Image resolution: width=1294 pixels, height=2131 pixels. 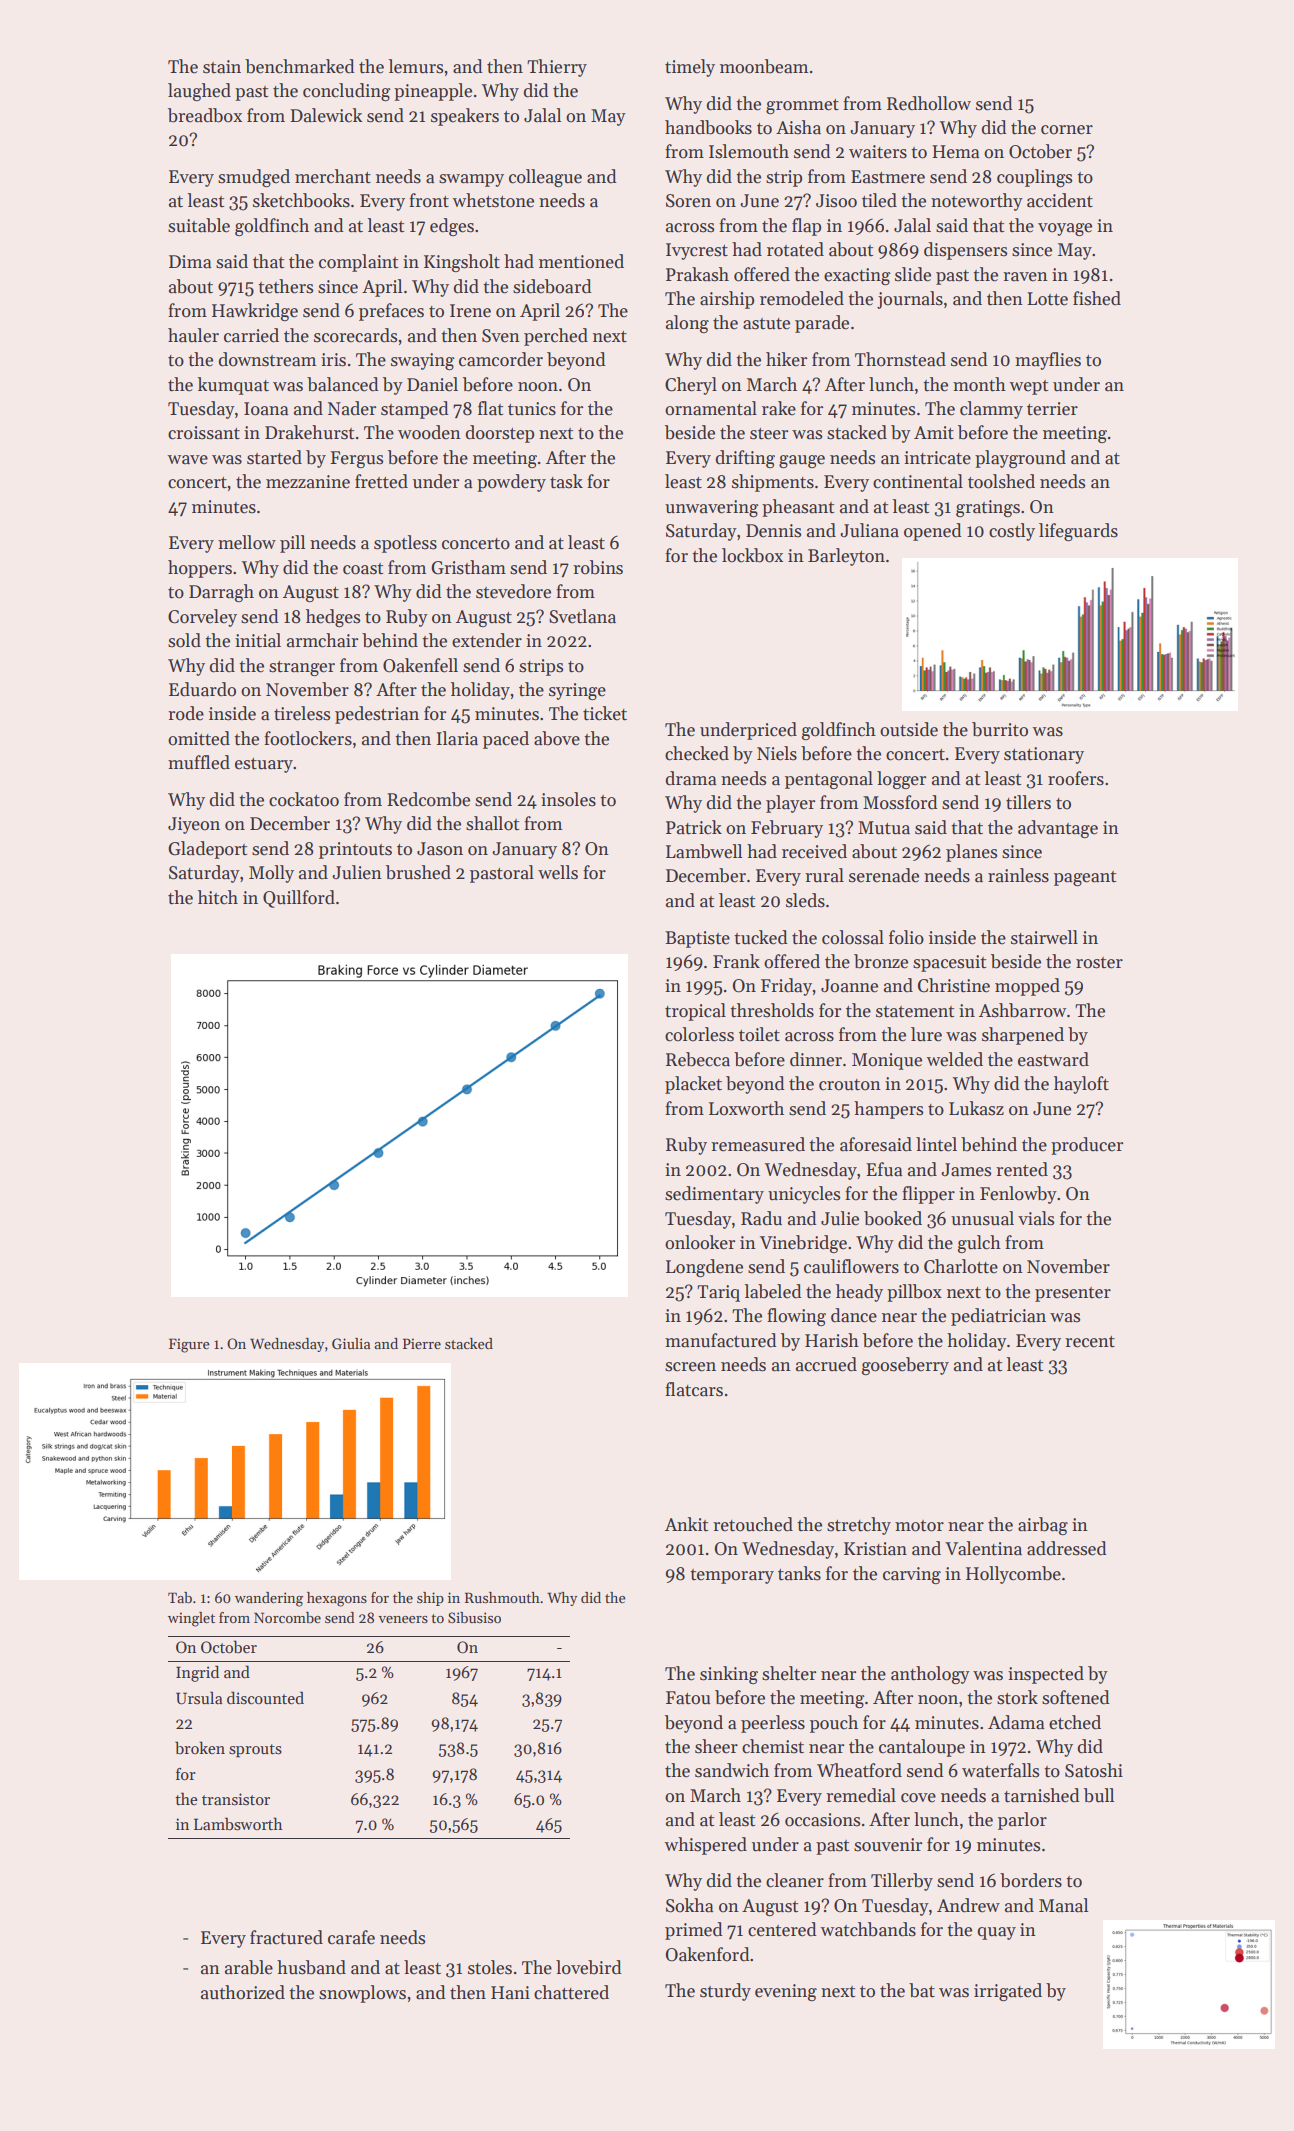 What do you see at coordinates (1046, 1675) in the screenshot?
I see `inspected` at bounding box center [1046, 1675].
